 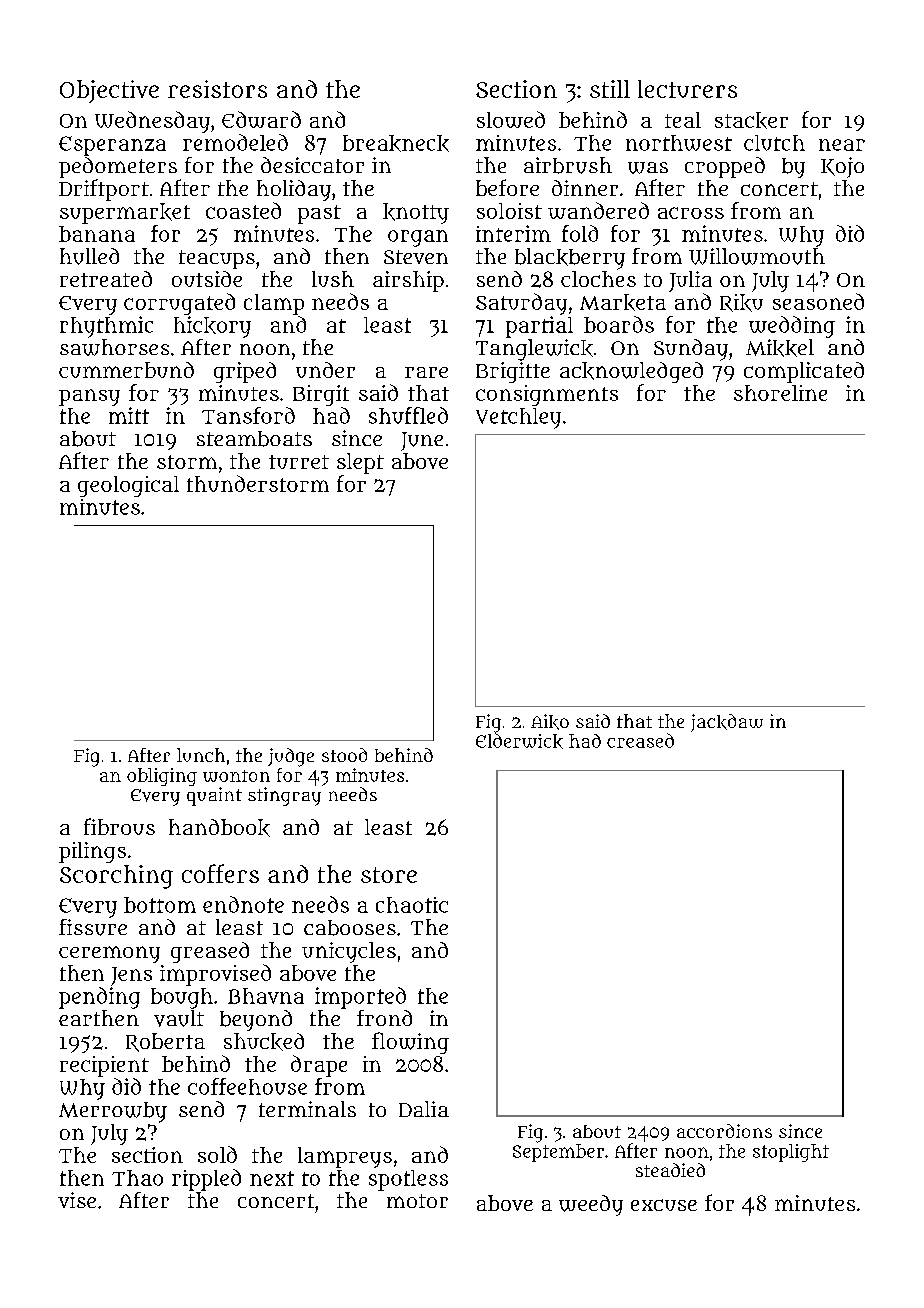 I want to click on complicated, so click(x=804, y=372).
